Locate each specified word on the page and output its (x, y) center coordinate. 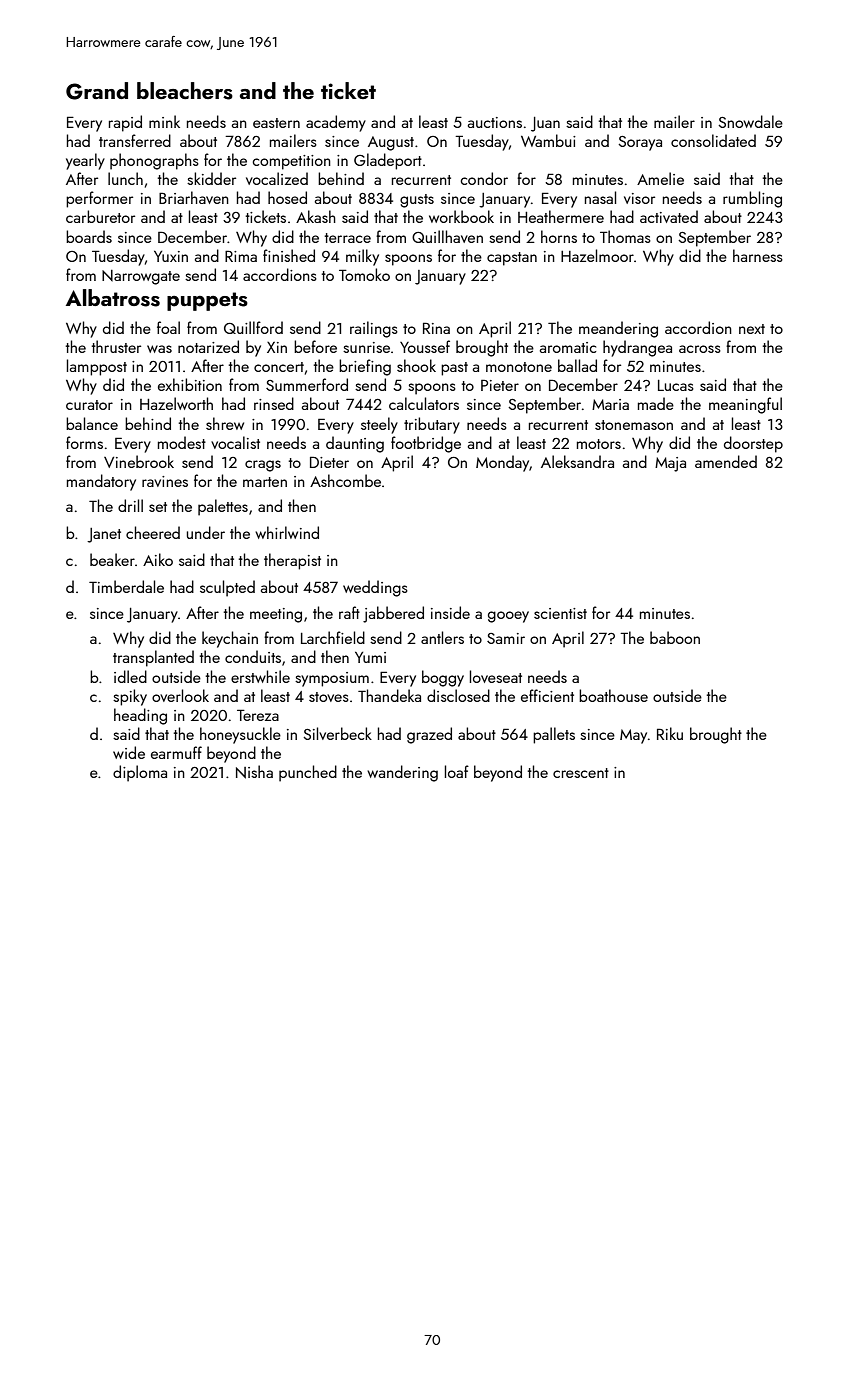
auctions (495, 122)
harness (758, 255)
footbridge (426, 444)
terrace (348, 238)
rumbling (752, 199)
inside (450, 612)
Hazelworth (176, 403)
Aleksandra (577, 461)
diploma (140, 773)
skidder (211, 178)
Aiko (158, 559)
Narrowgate (141, 277)
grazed (429, 735)
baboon (675, 637)
